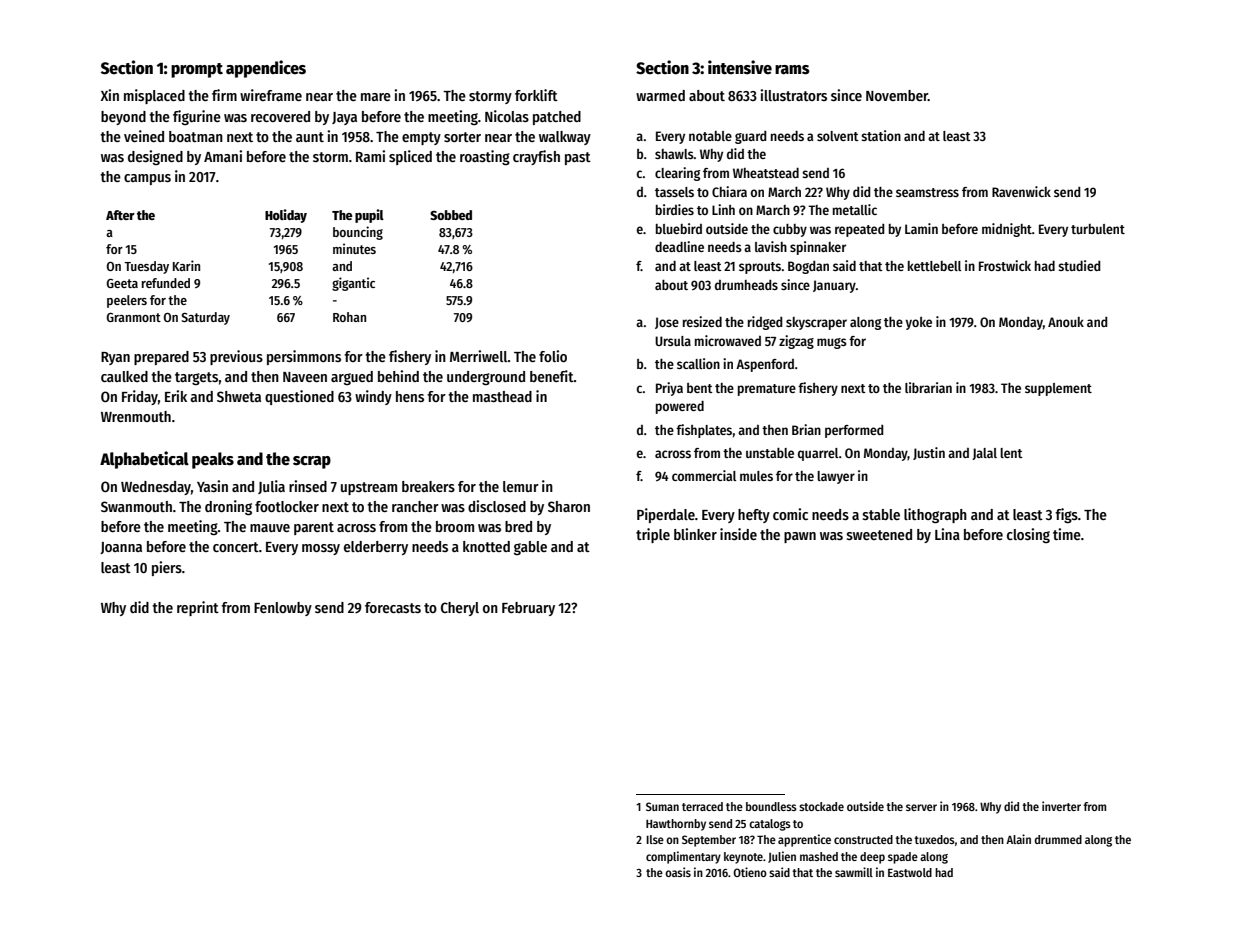 The image size is (1233, 952). Describe the element at coordinates (115, 358) in the document. I see `Ryan` at that location.
